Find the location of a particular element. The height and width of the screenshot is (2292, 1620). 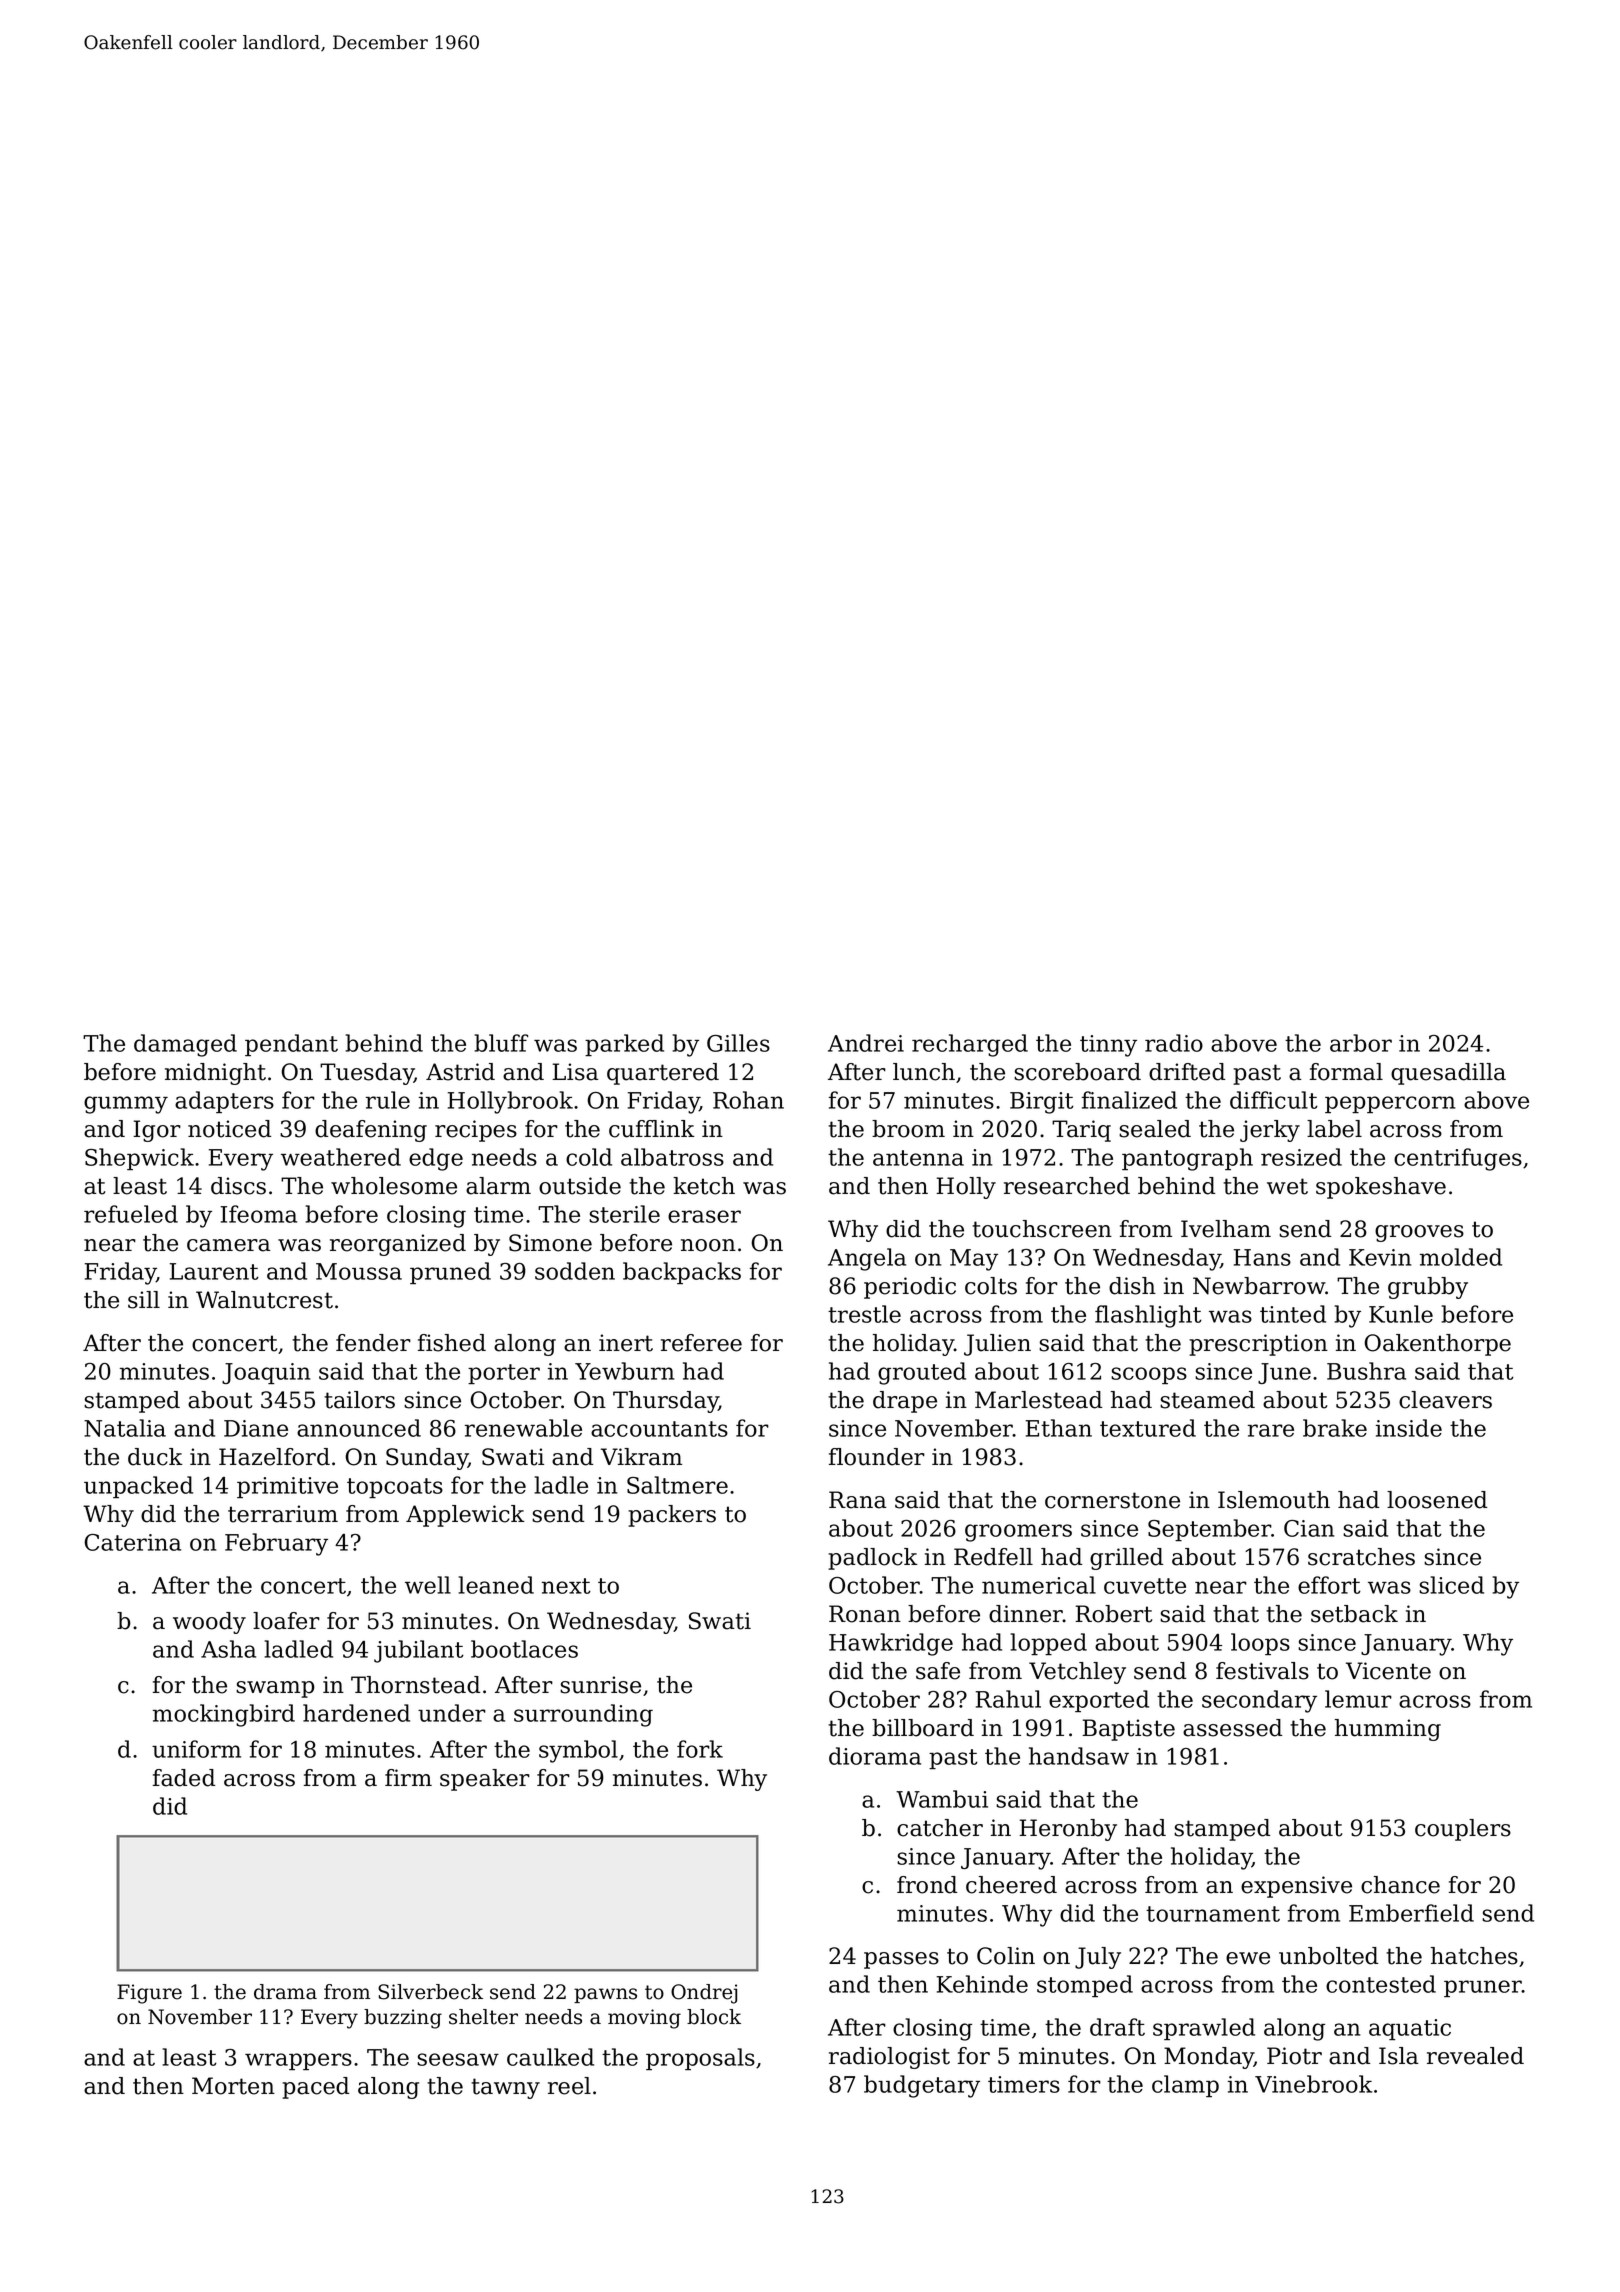

packers is located at coordinates (672, 1516).
